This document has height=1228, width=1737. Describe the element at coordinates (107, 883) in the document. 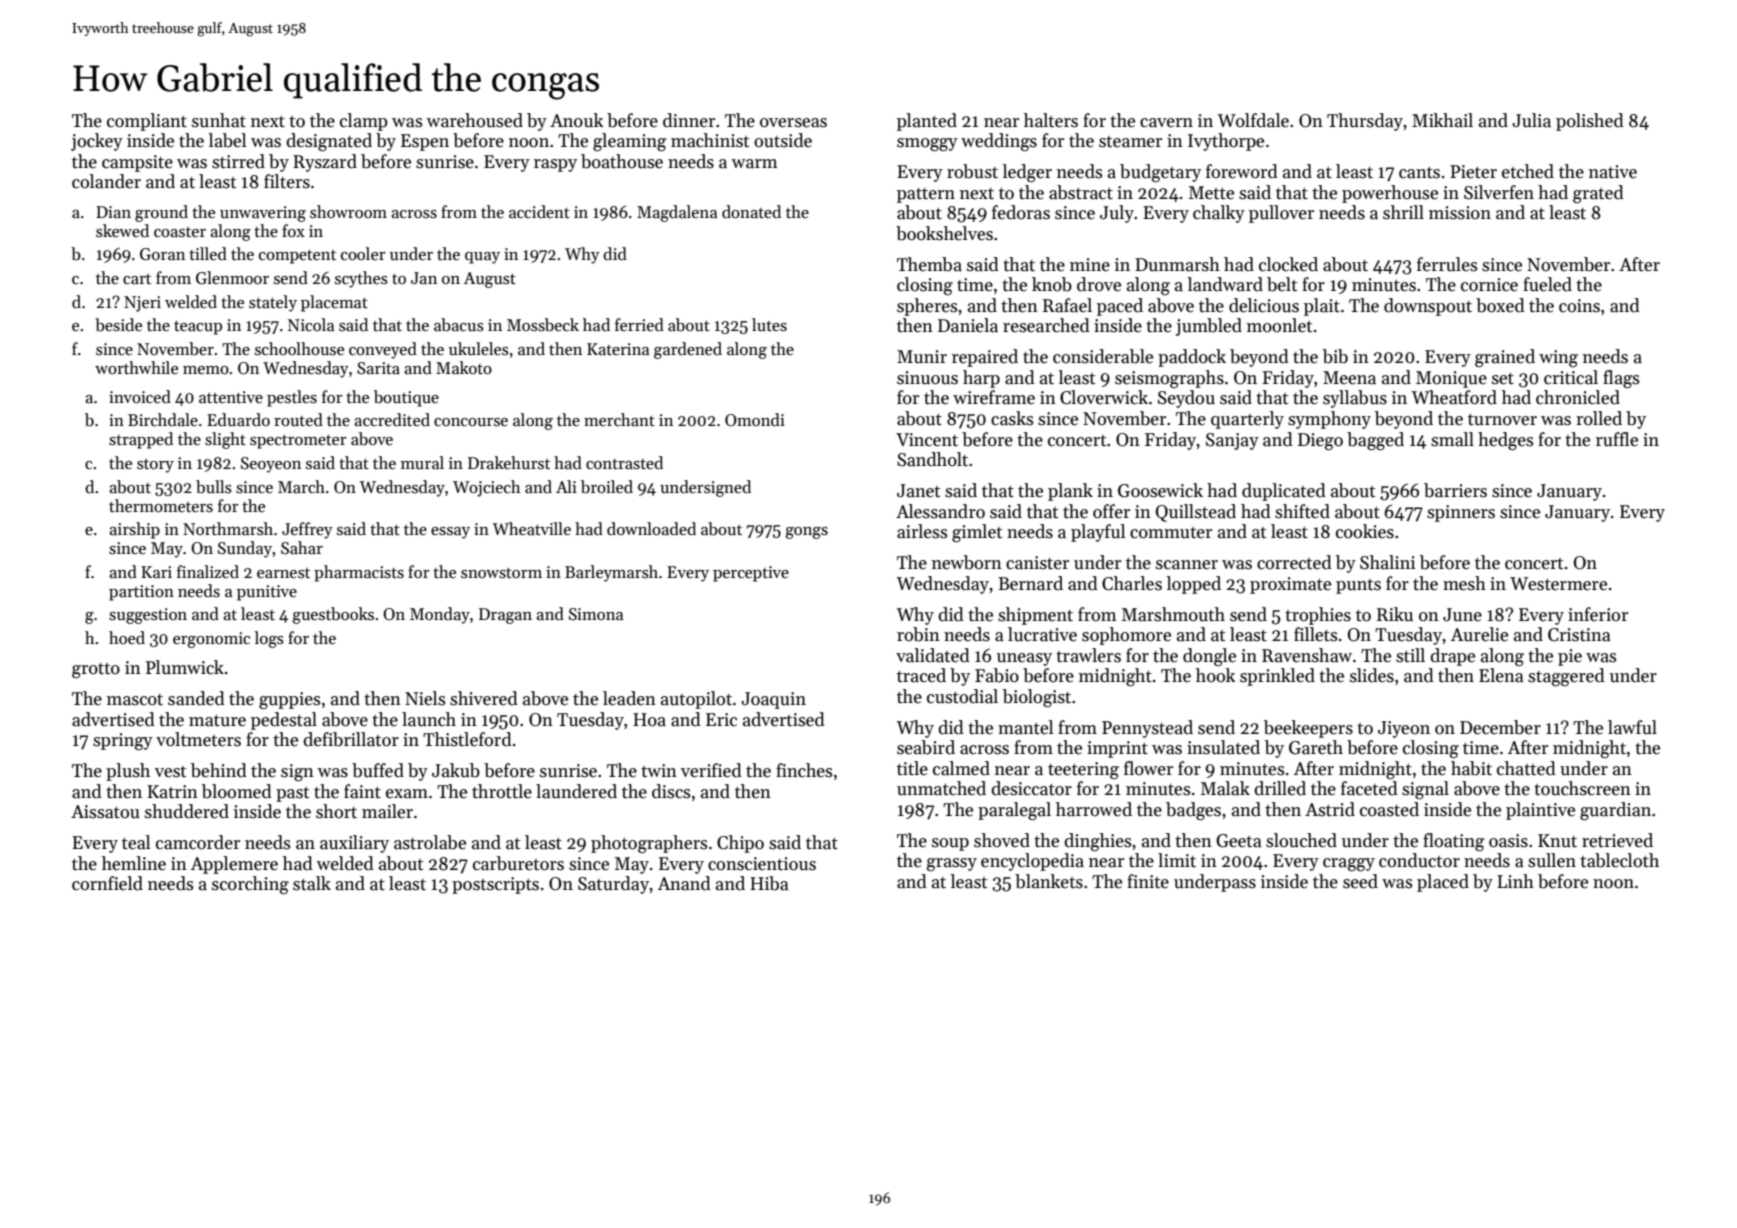

I see `cornfield` at that location.
